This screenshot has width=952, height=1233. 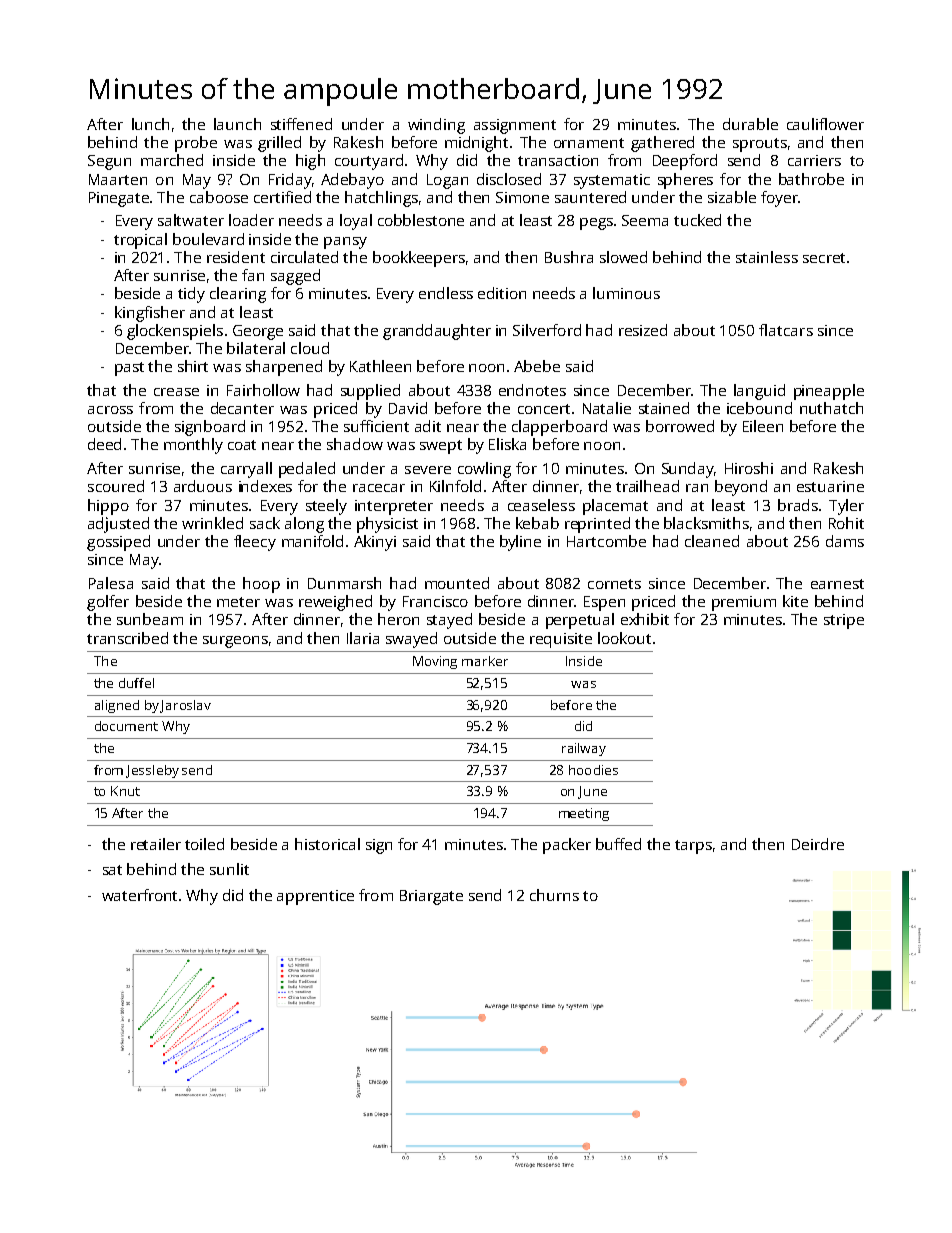 I want to click on sunlit, so click(x=229, y=869).
